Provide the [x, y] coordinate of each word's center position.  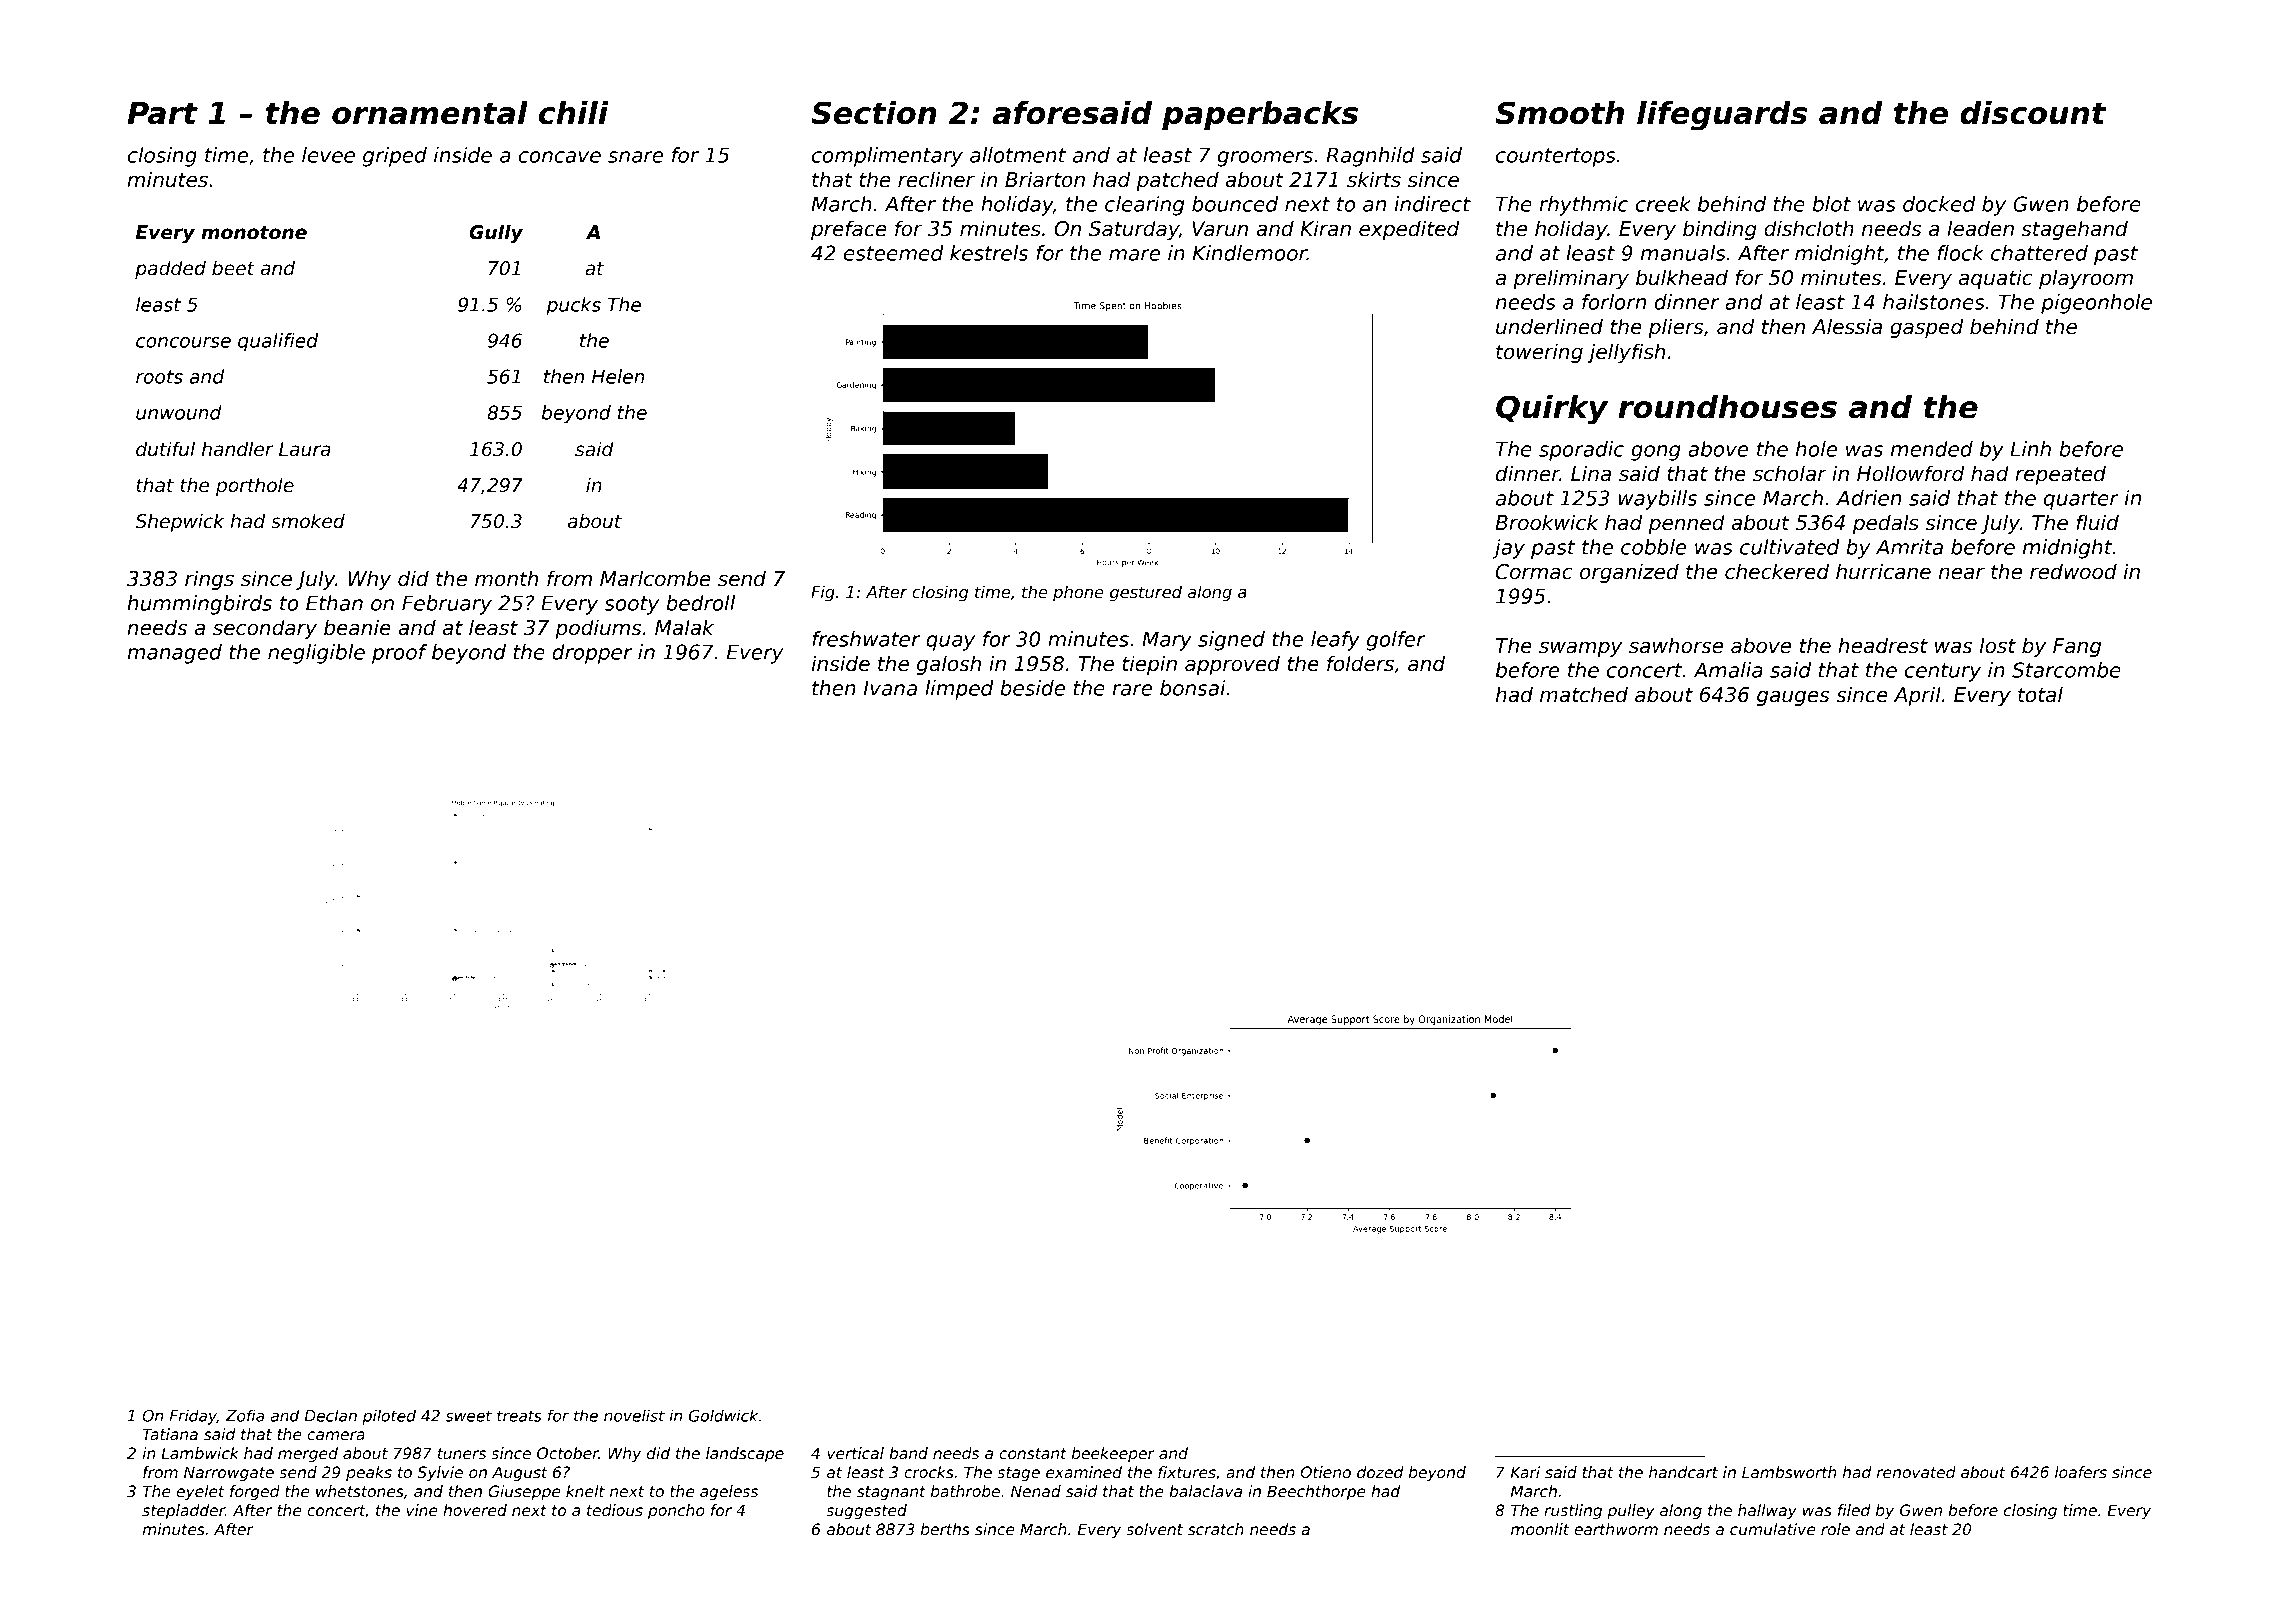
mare [1134, 255]
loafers [2081, 1472]
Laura [304, 449]
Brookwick [1547, 522]
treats [519, 1416]
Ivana [890, 688]
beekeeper [1113, 1454]
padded [170, 269]
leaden [1980, 228]
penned [1686, 524]
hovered [475, 1510]
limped [959, 690]
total [2040, 694]
